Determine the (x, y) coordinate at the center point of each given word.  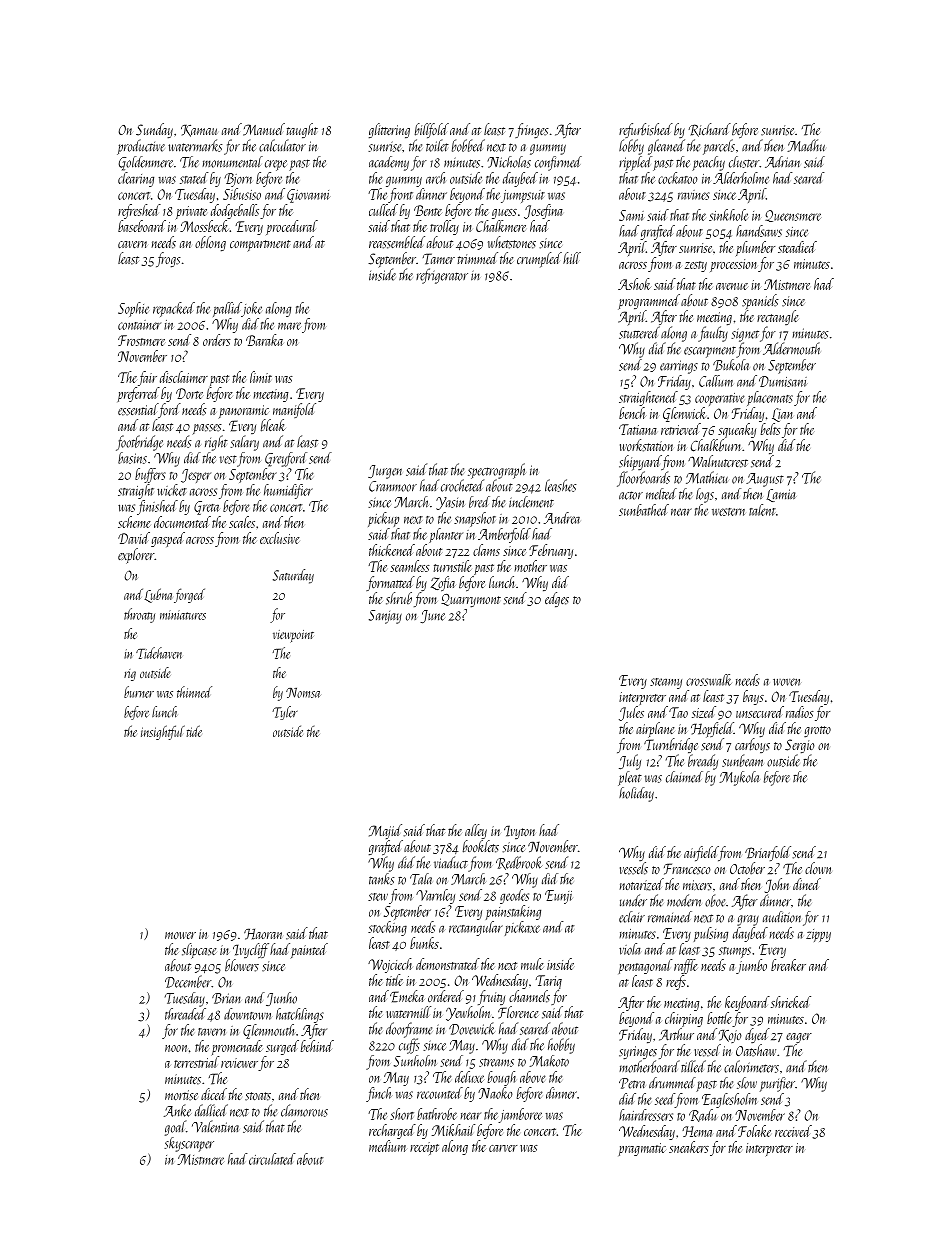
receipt (424, 1148)
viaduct (451, 862)
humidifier (288, 491)
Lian (782, 415)
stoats (258, 1096)
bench (632, 413)
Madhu (806, 145)
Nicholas (509, 162)
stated (194, 178)
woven (786, 682)
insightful (163, 732)
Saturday (293, 576)
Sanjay (385, 617)
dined (807, 884)
